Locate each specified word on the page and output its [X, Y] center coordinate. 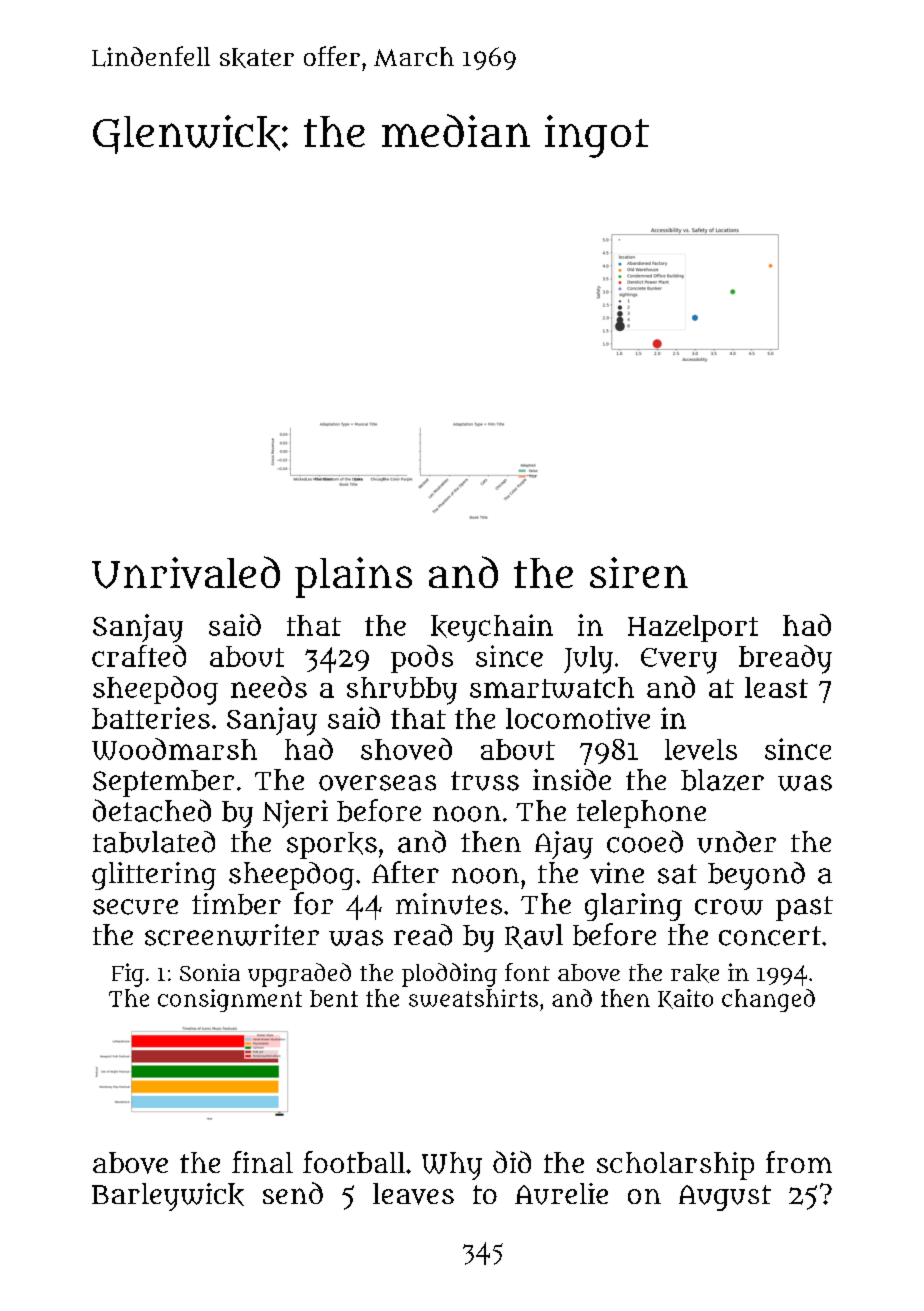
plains [353, 577]
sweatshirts [473, 998]
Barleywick [168, 1197]
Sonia [210, 972]
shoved [406, 749]
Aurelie [561, 1194]
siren [639, 572]
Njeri [295, 814]
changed [768, 1000]
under [736, 842]
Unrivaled [186, 572]
